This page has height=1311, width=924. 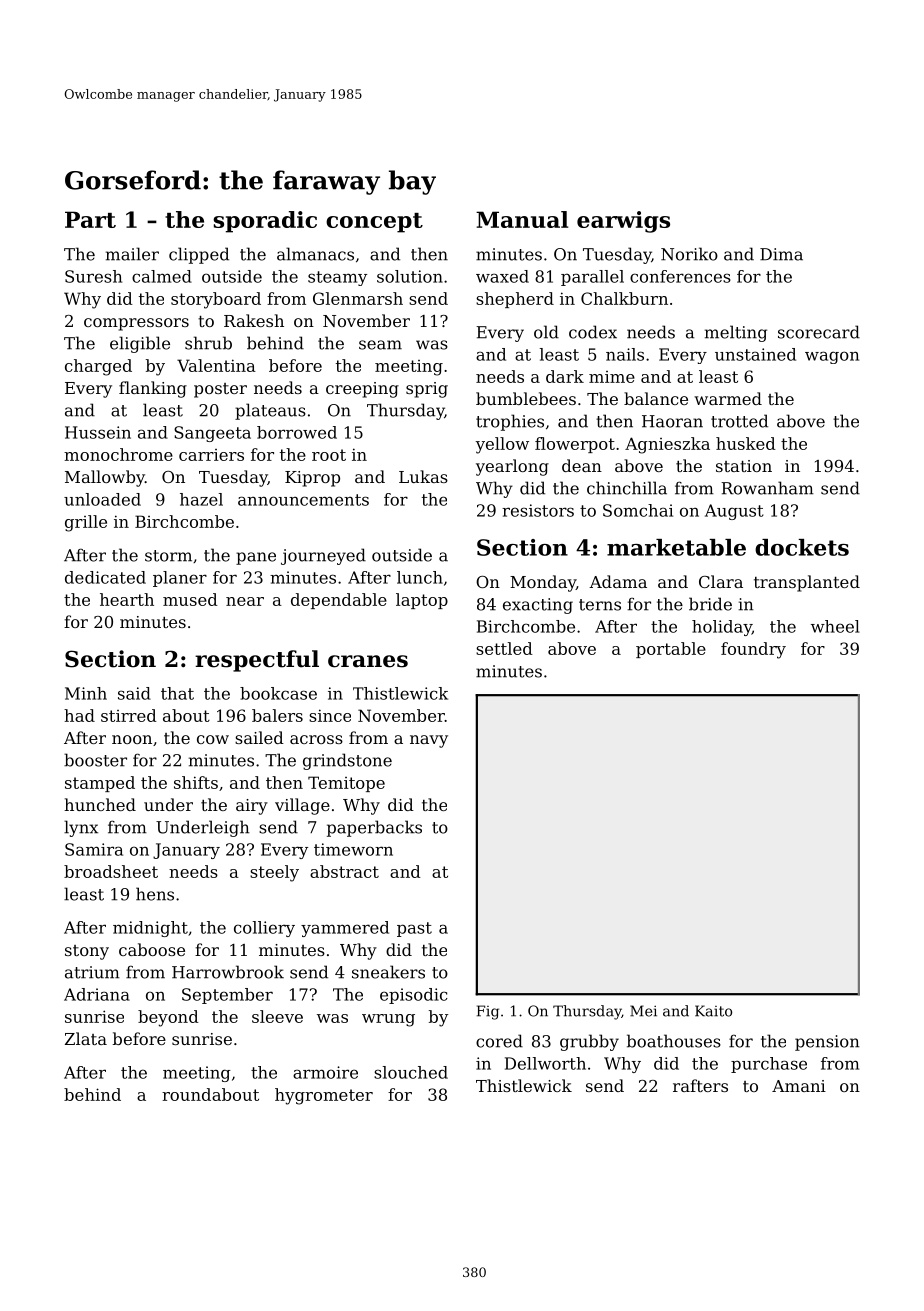 What do you see at coordinates (827, 1043) in the page?
I see `pension` at bounding box center [827, 1043].
